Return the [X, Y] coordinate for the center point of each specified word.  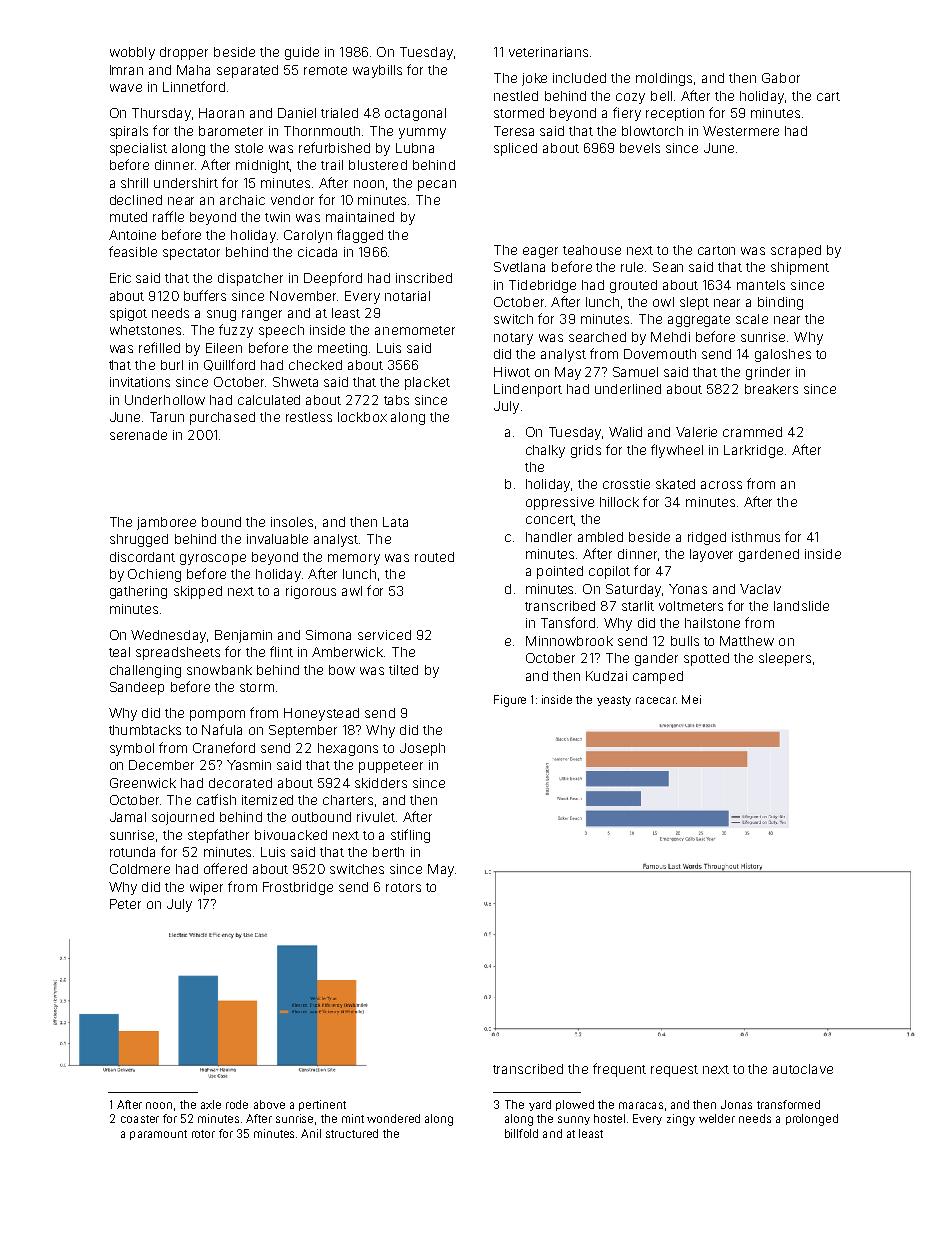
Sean [668, 267]
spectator [191, 254]
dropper [184, 53]
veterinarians [548, 52]
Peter [125, 904]
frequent [619, 1070]
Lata [395, 522]
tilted [403, 670]
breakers [771, 389]
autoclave [803, 1069]
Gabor [781, 78]
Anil [311, 1133]
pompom [217, 715]
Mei [691, 699]
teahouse [592, 250]
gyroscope [213, 559]
